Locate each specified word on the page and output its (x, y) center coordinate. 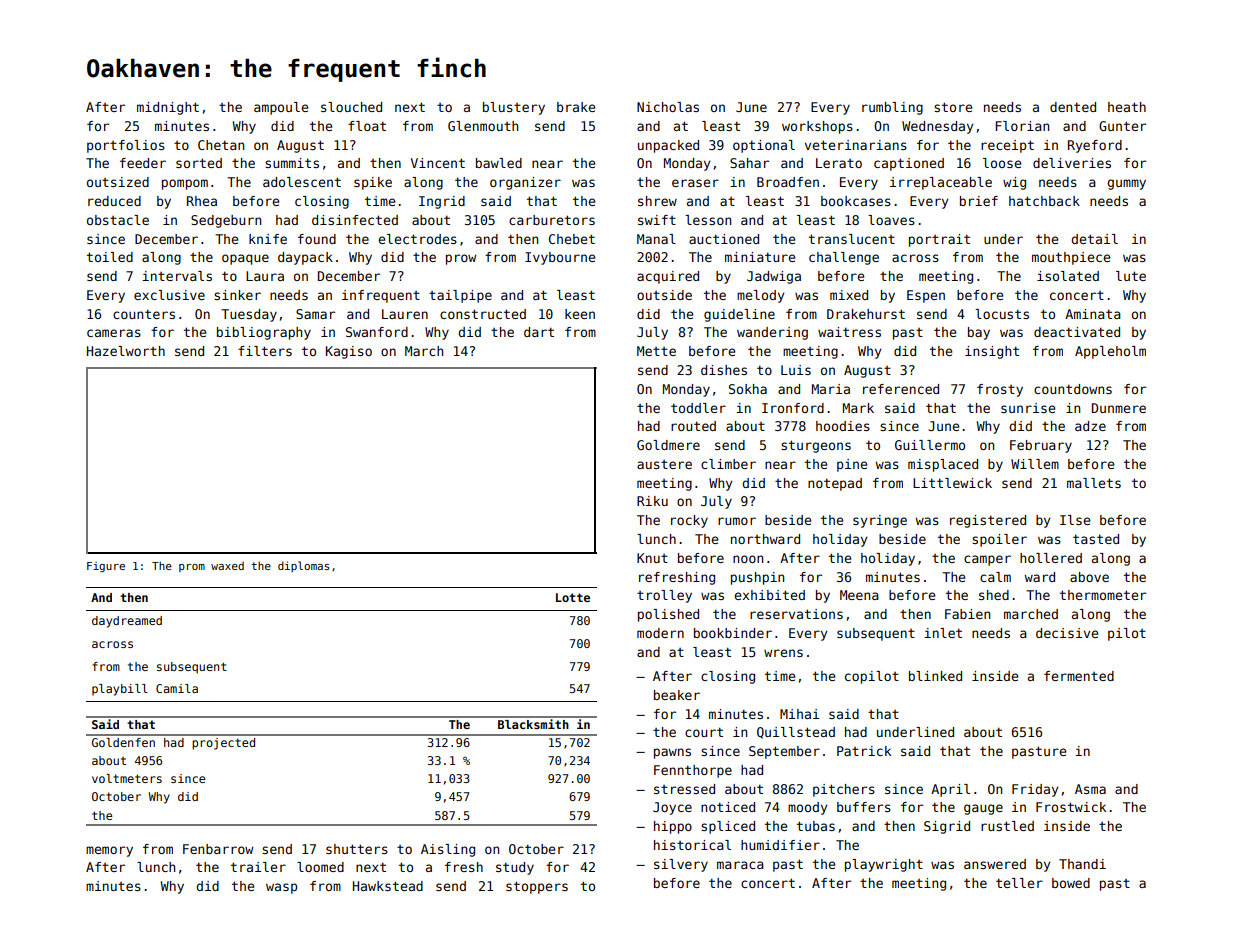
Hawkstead (388, 886)
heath (1127, 107)
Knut (652, 558)
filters (265, 351)
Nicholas (668, 107)
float (367, 126)
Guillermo (930, 445)
